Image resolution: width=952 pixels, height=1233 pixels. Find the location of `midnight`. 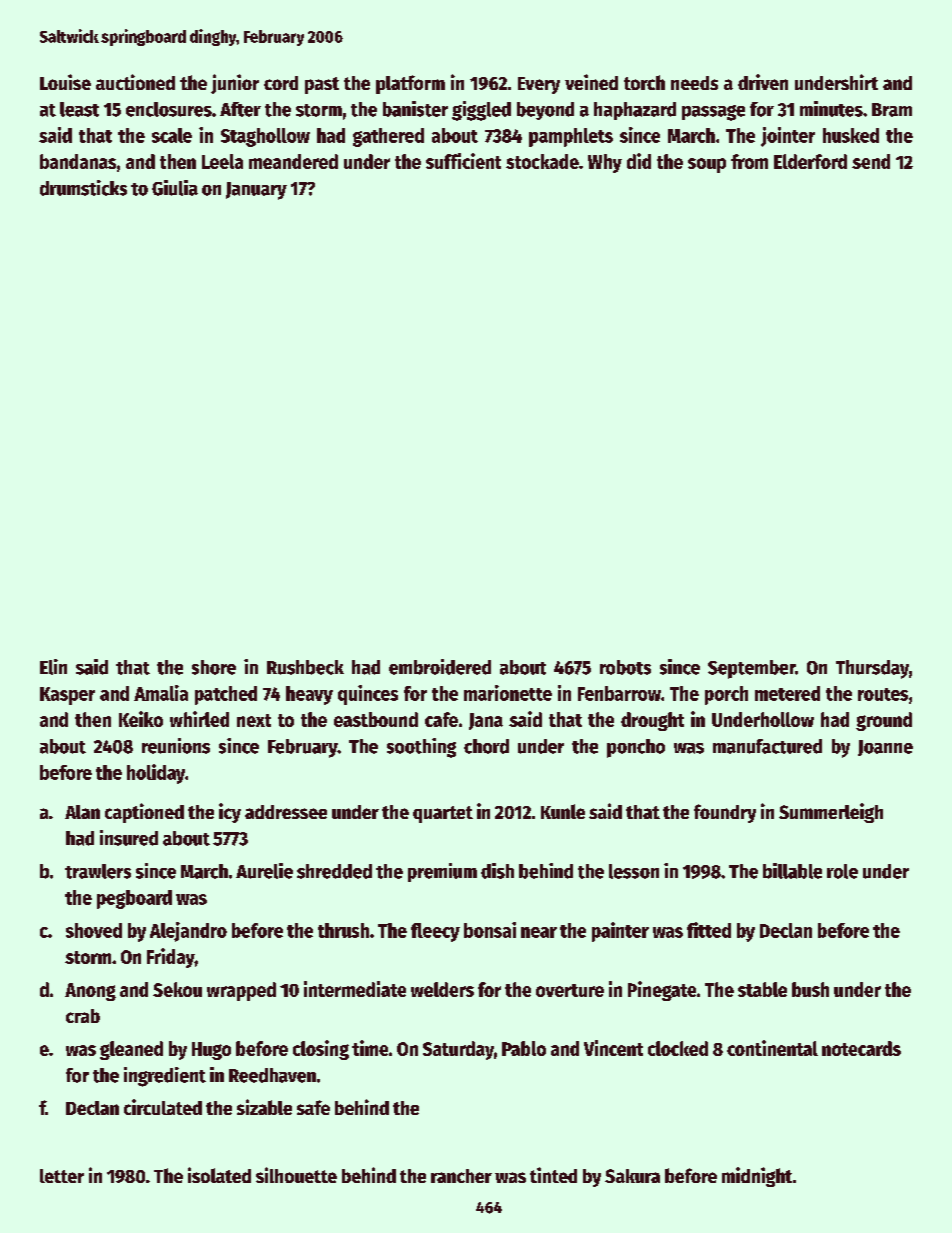

midnight is located at coordinates (757, 1177).
